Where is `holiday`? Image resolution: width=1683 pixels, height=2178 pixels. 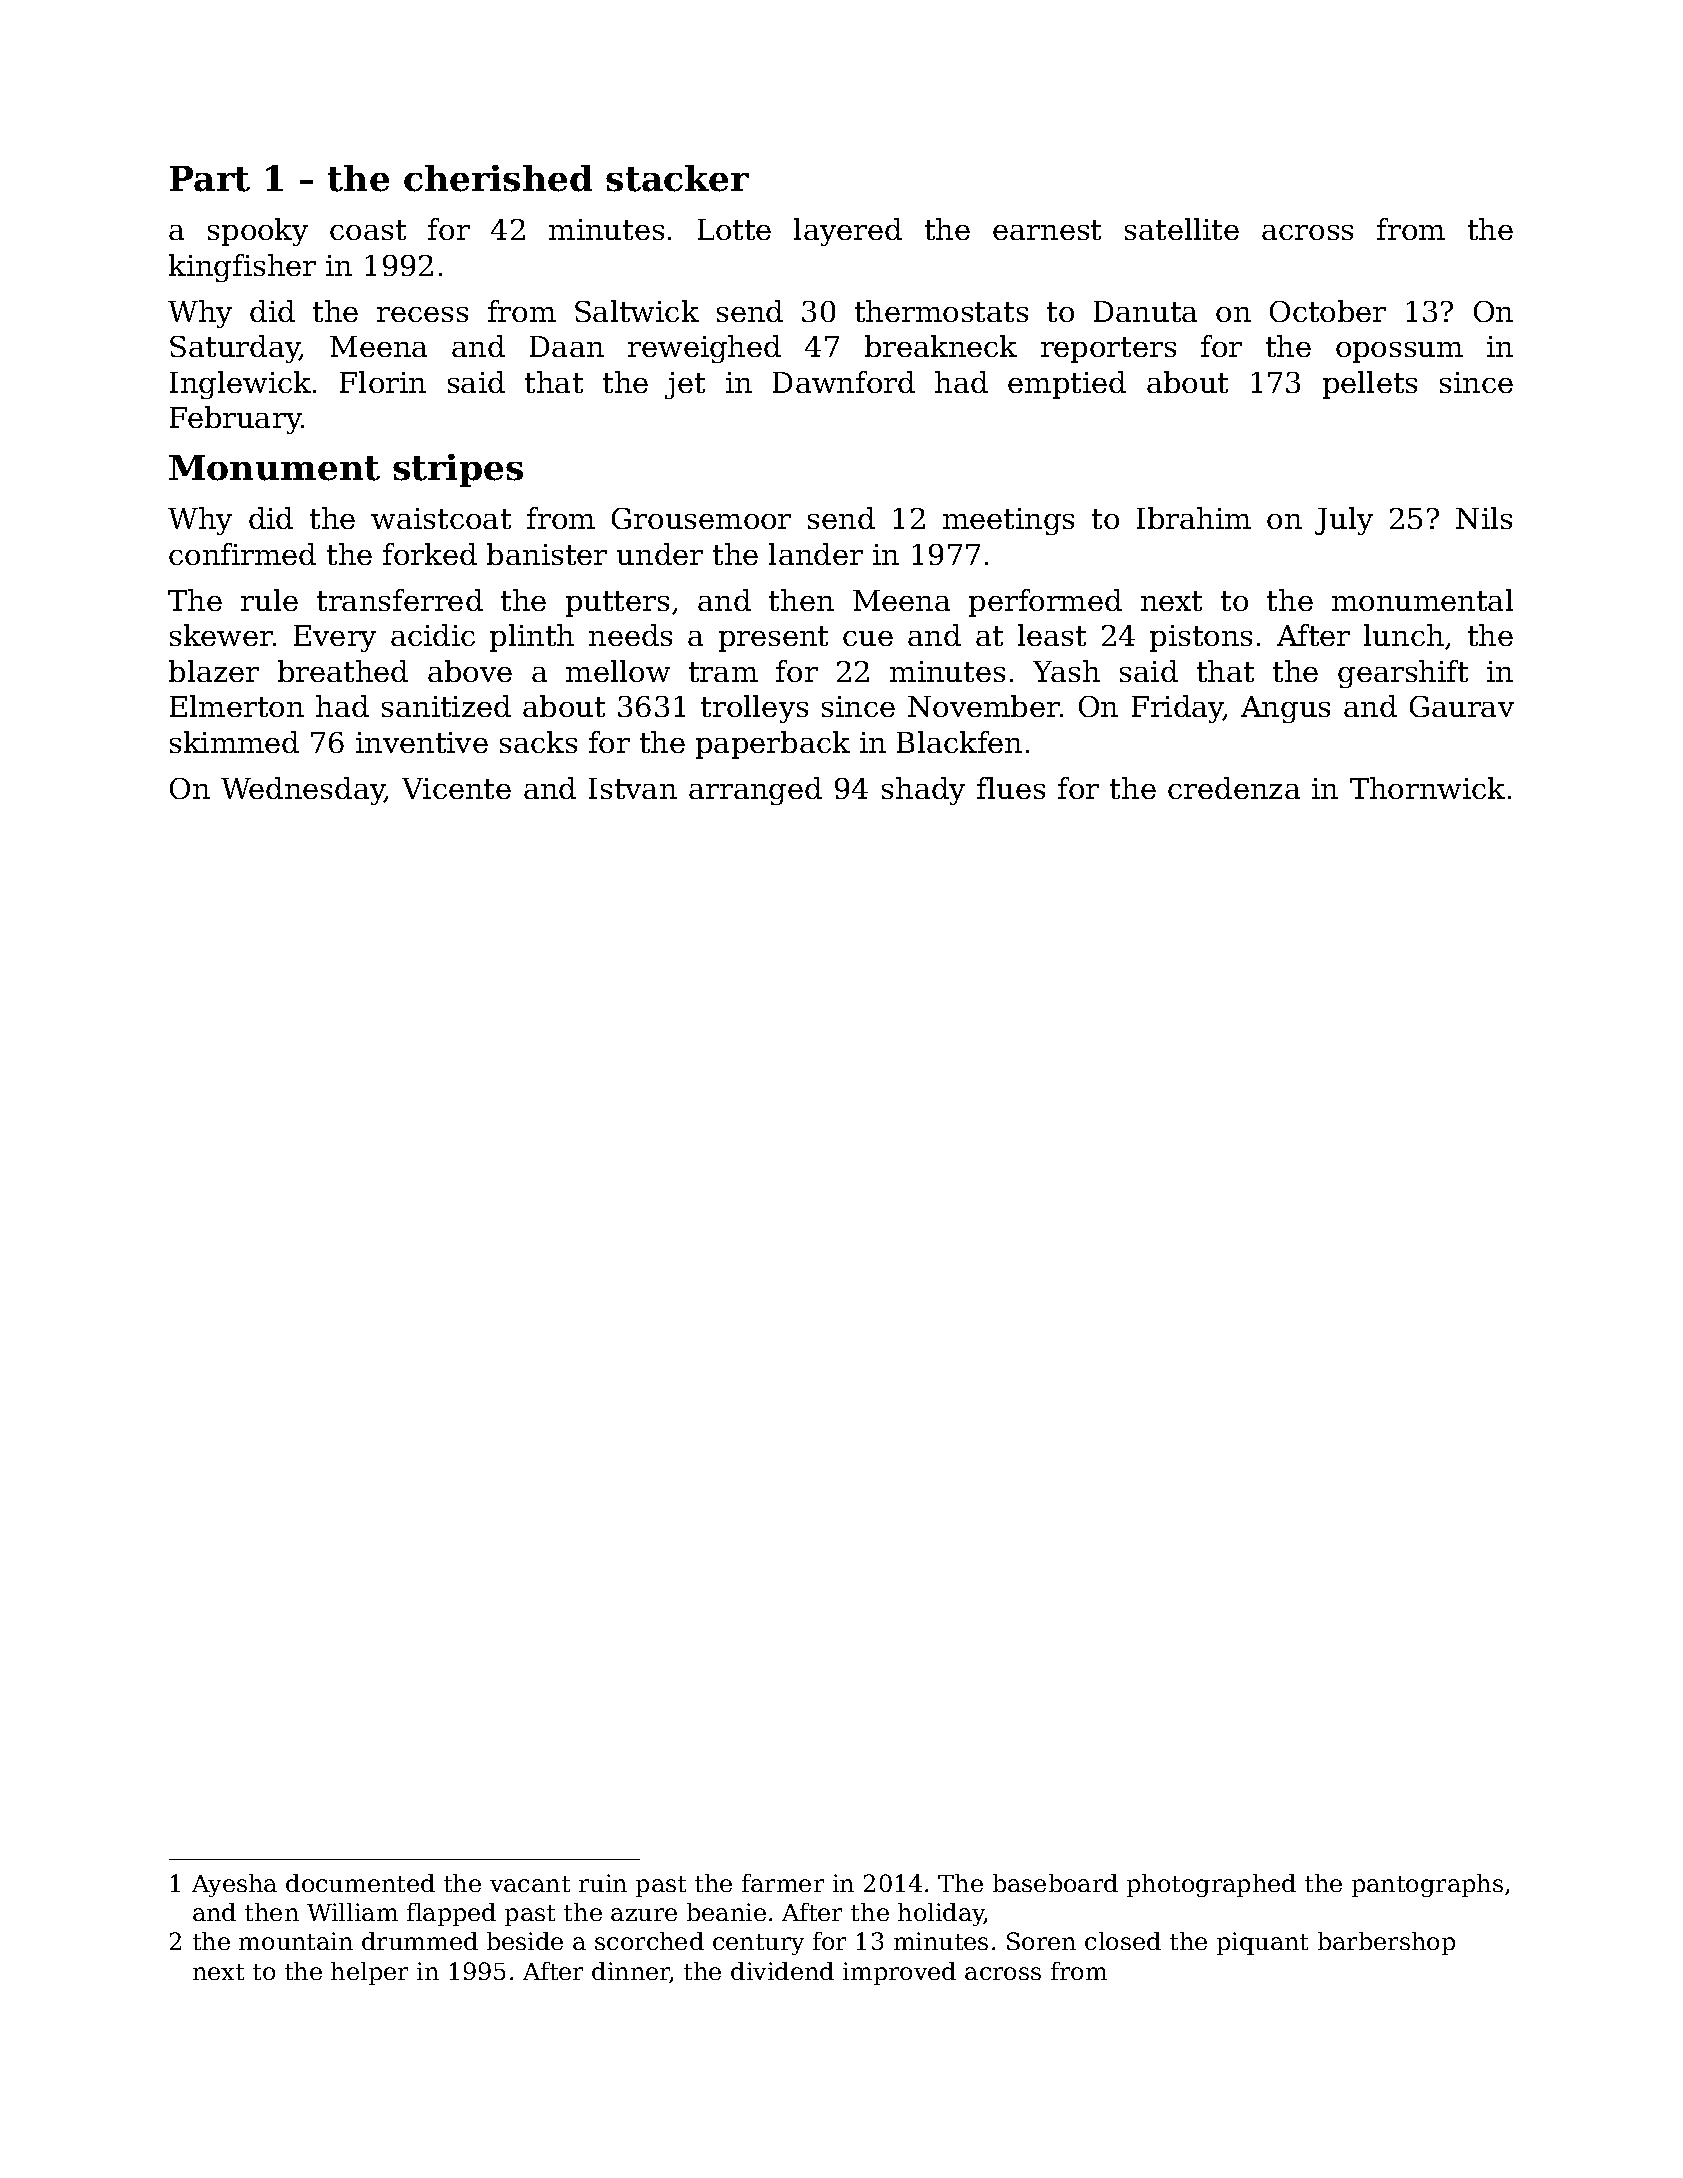
holiday is located at coordinates (941, 1914).
